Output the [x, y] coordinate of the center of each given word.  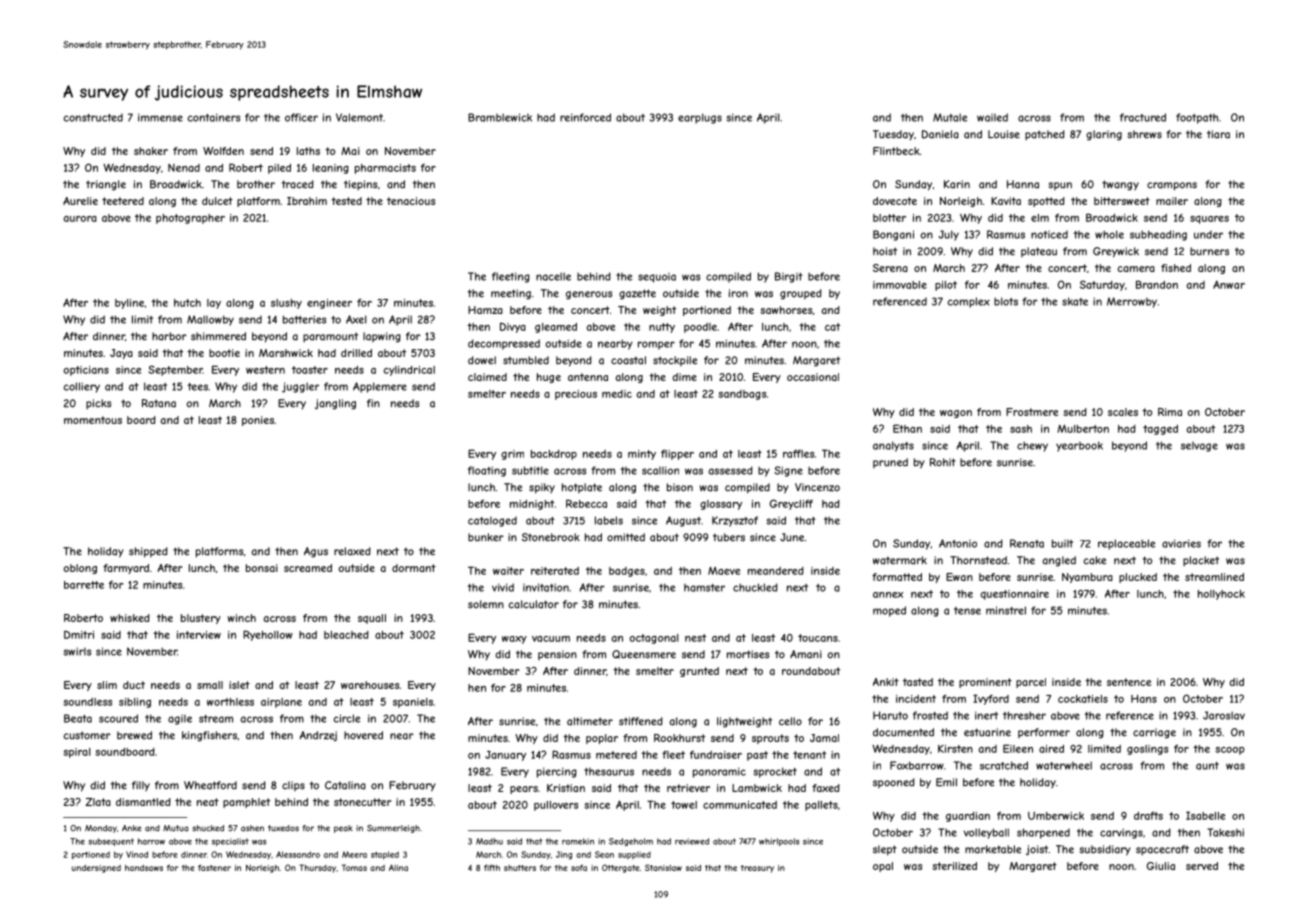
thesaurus [609, 772]
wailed [992, 117]
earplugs [700, 118]
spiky [542, 488]
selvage [1199, 447]
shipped [148, 552]
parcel [1031, 683]
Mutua [175, 828]
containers [214, 117]
